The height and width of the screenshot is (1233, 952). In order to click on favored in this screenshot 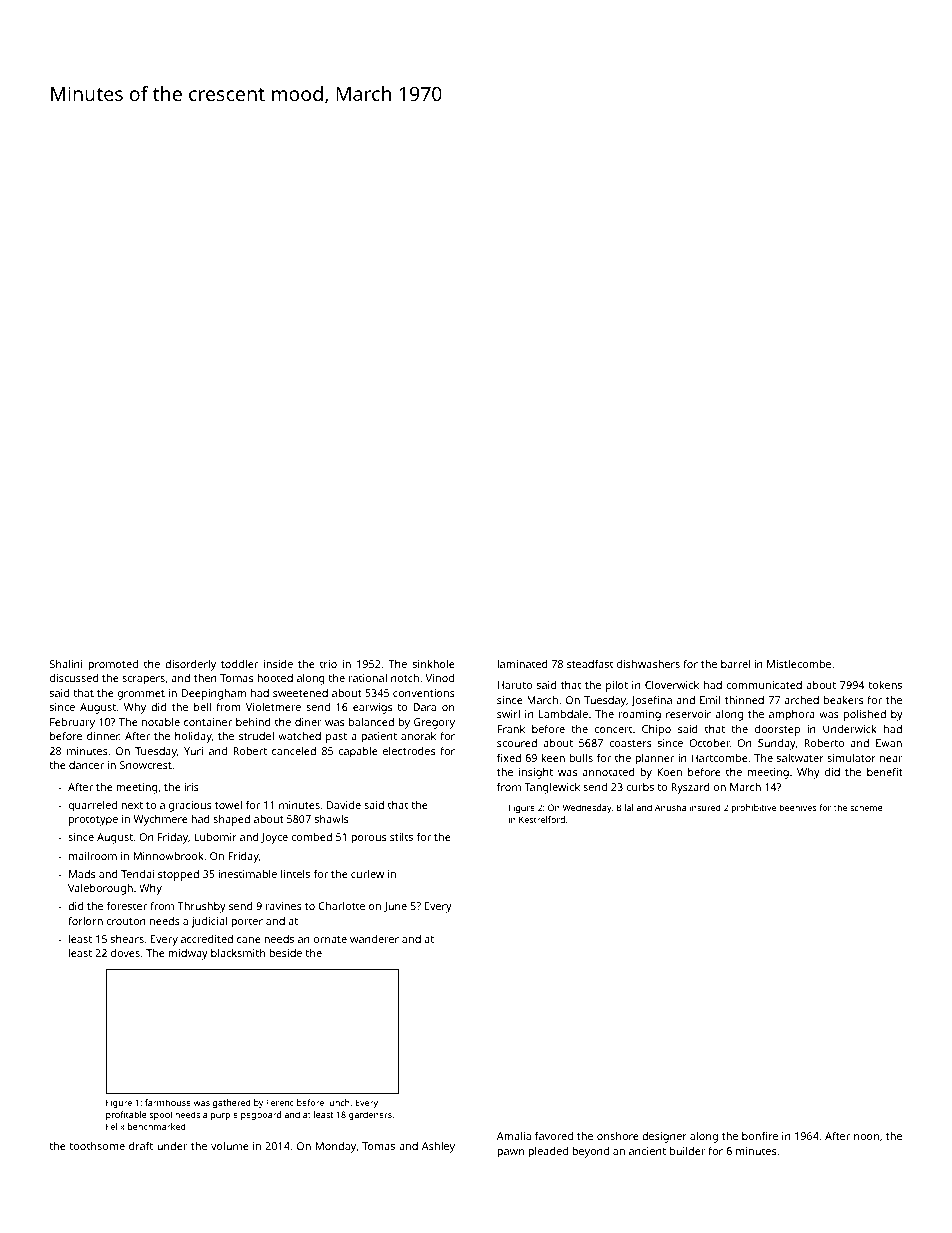, I will do `click(554, 1135)`.
